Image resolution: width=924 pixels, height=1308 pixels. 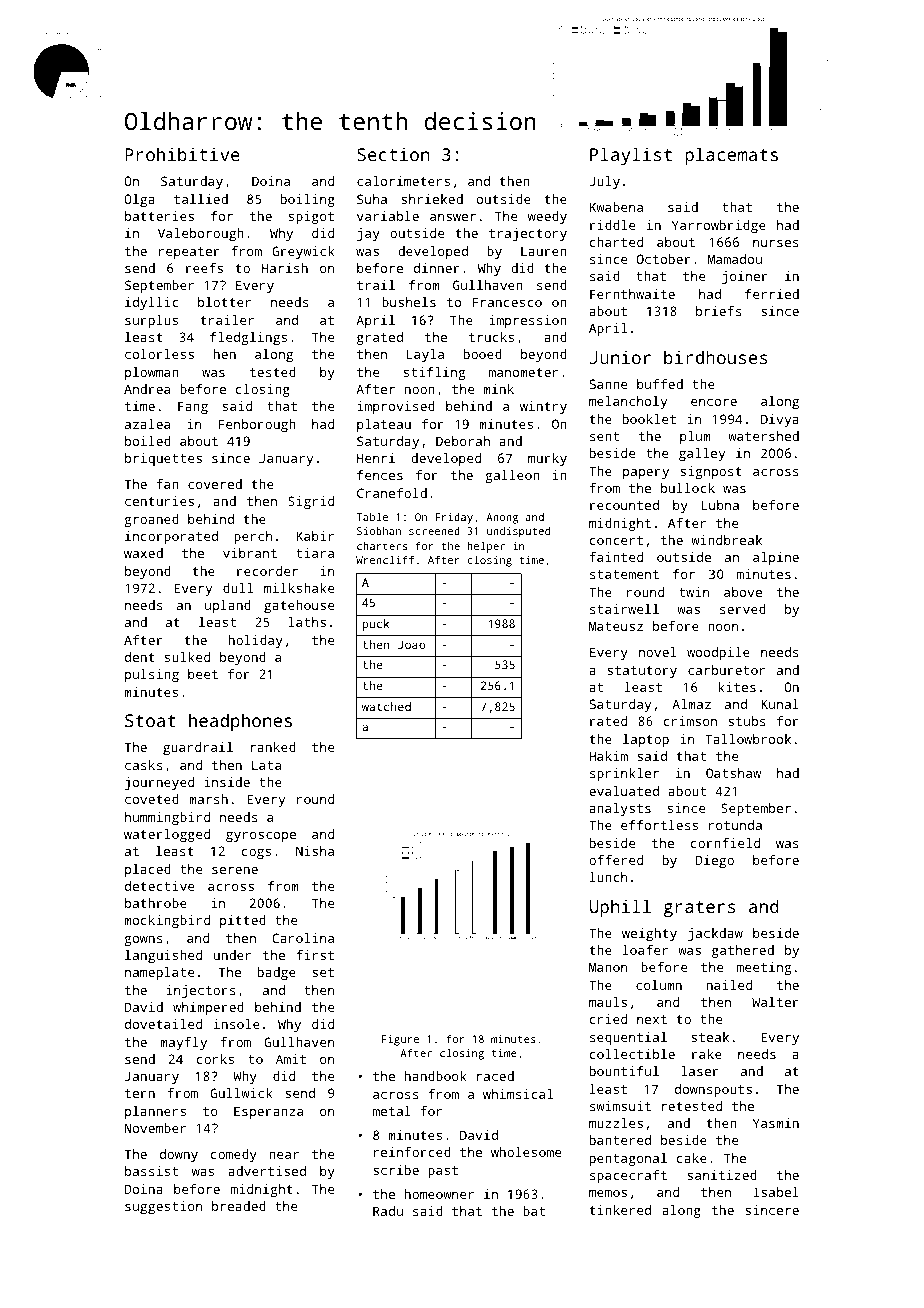 What do you see at coordinates (715, 934) in the image?
I see `jackdaw` at bounding box center [715, 934].
